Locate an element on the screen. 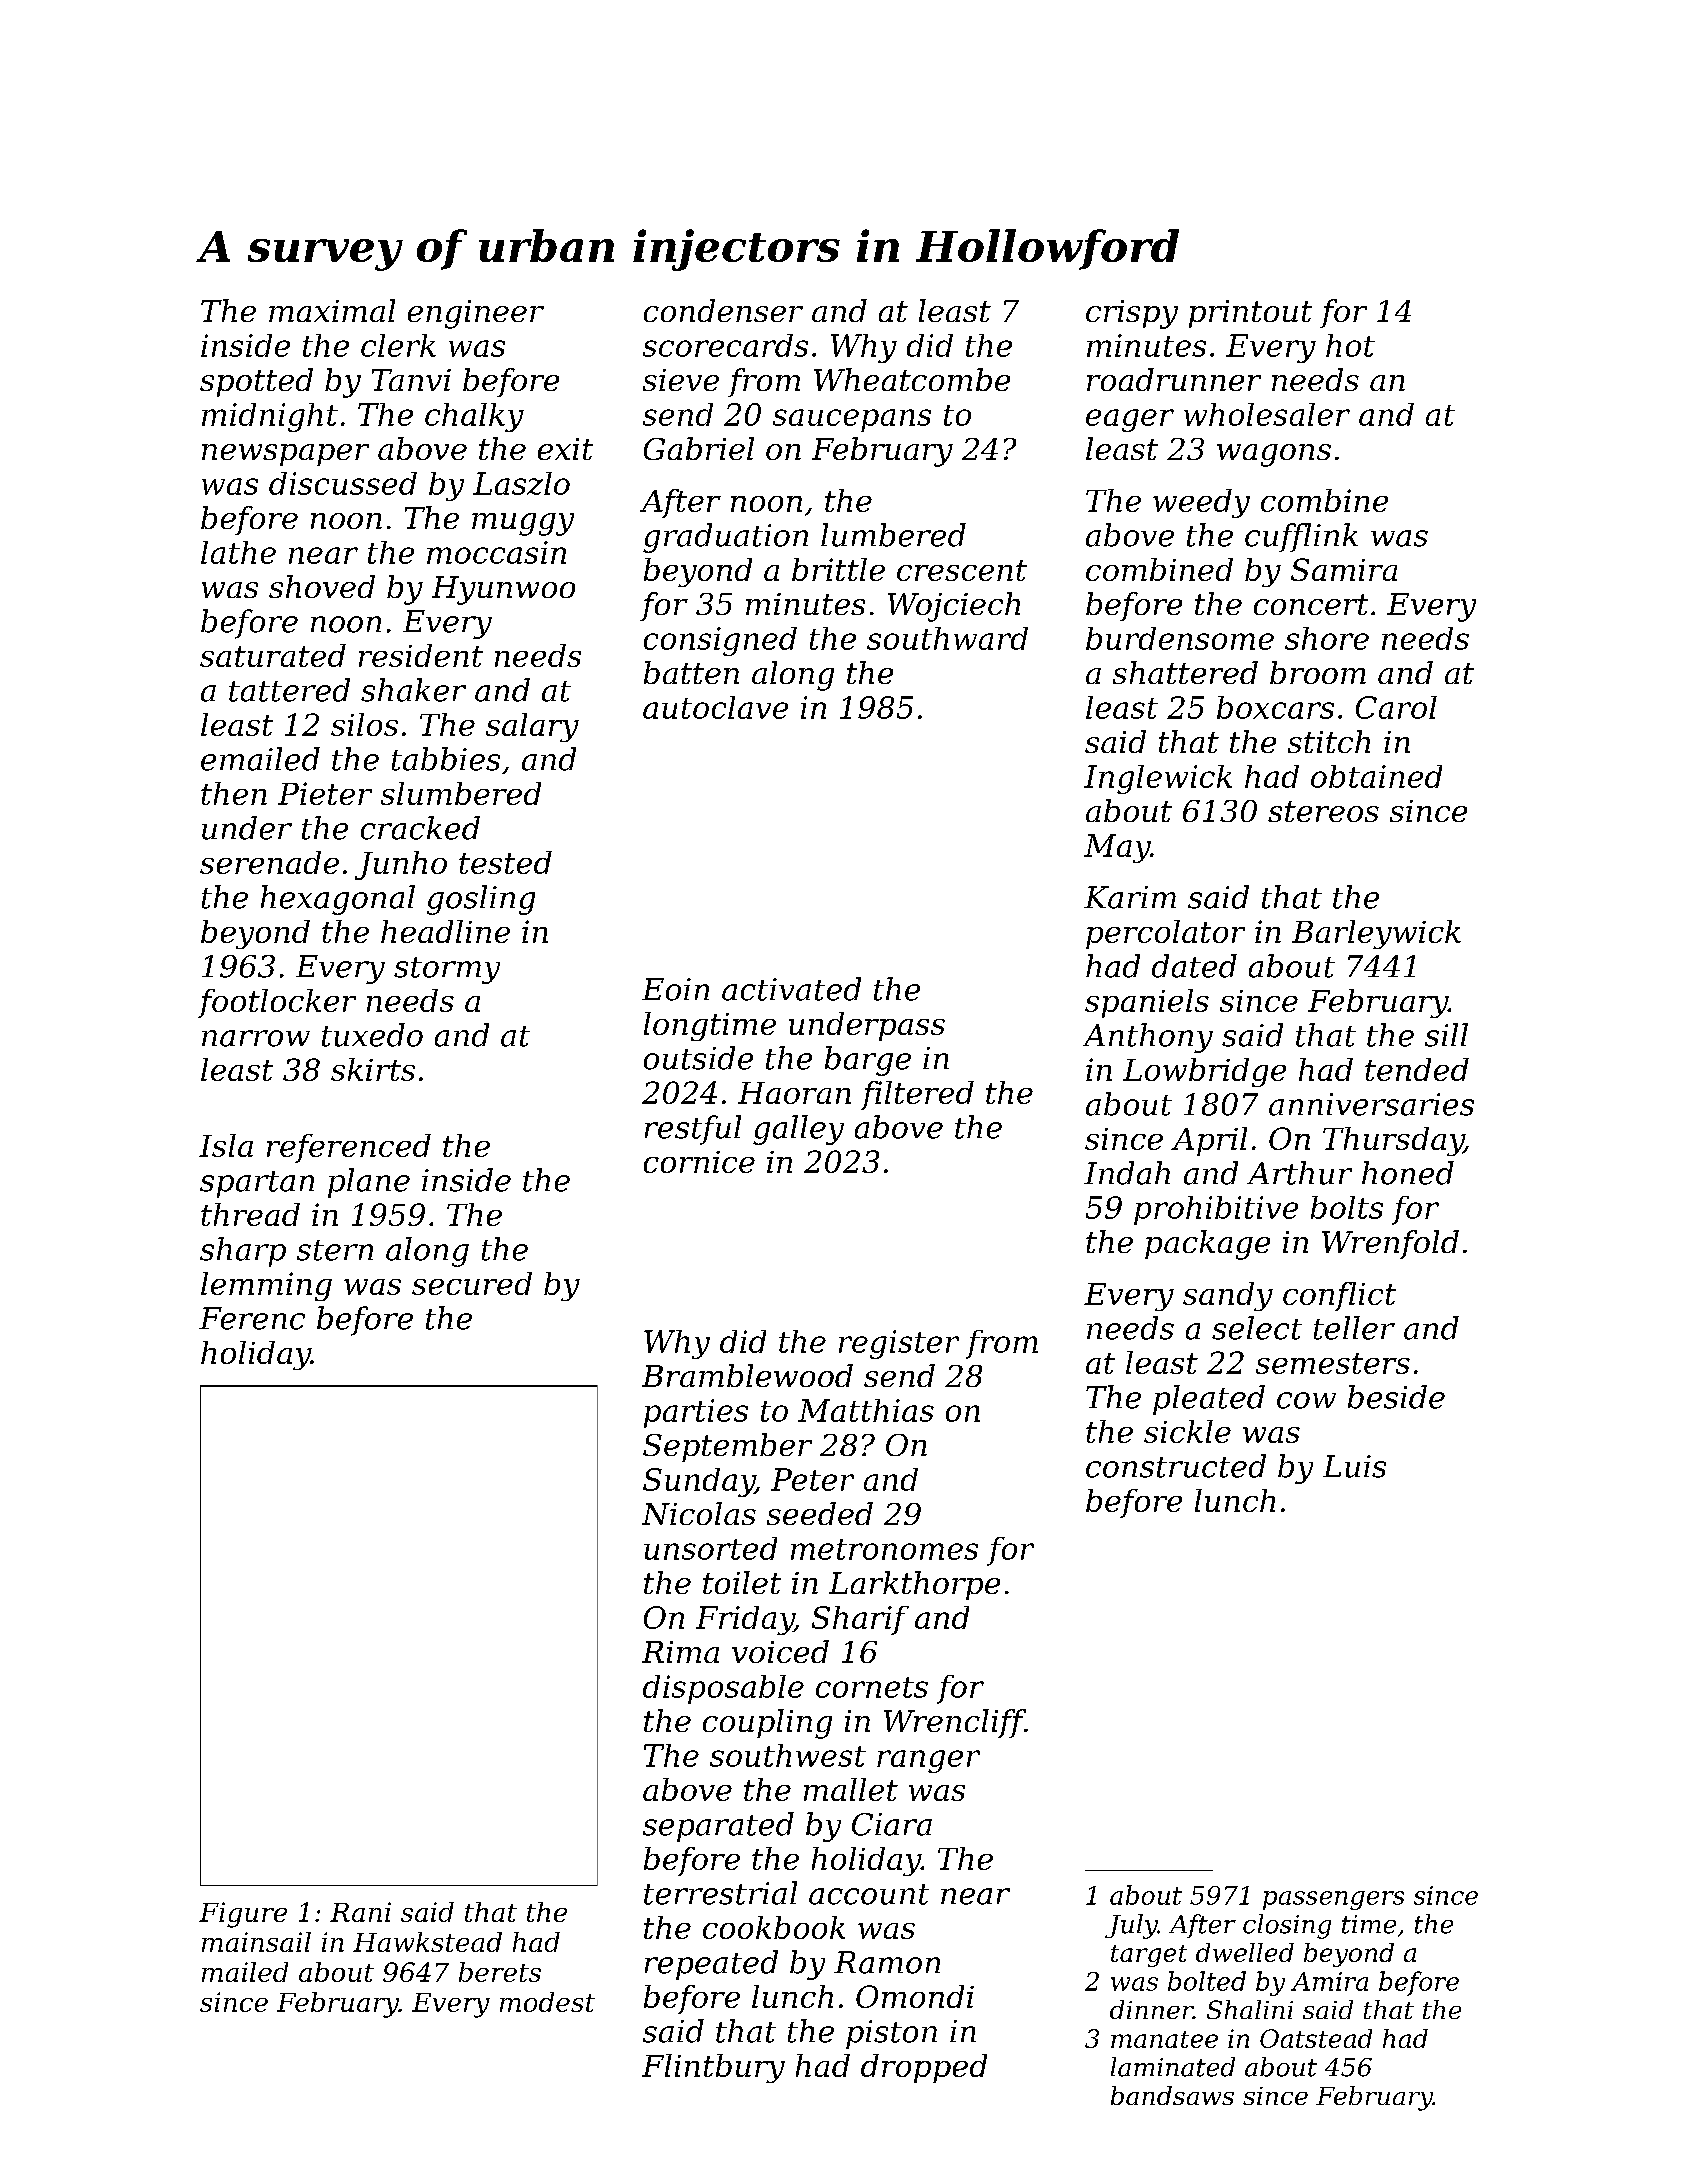  lathe is located at coordinates (238, 552).
